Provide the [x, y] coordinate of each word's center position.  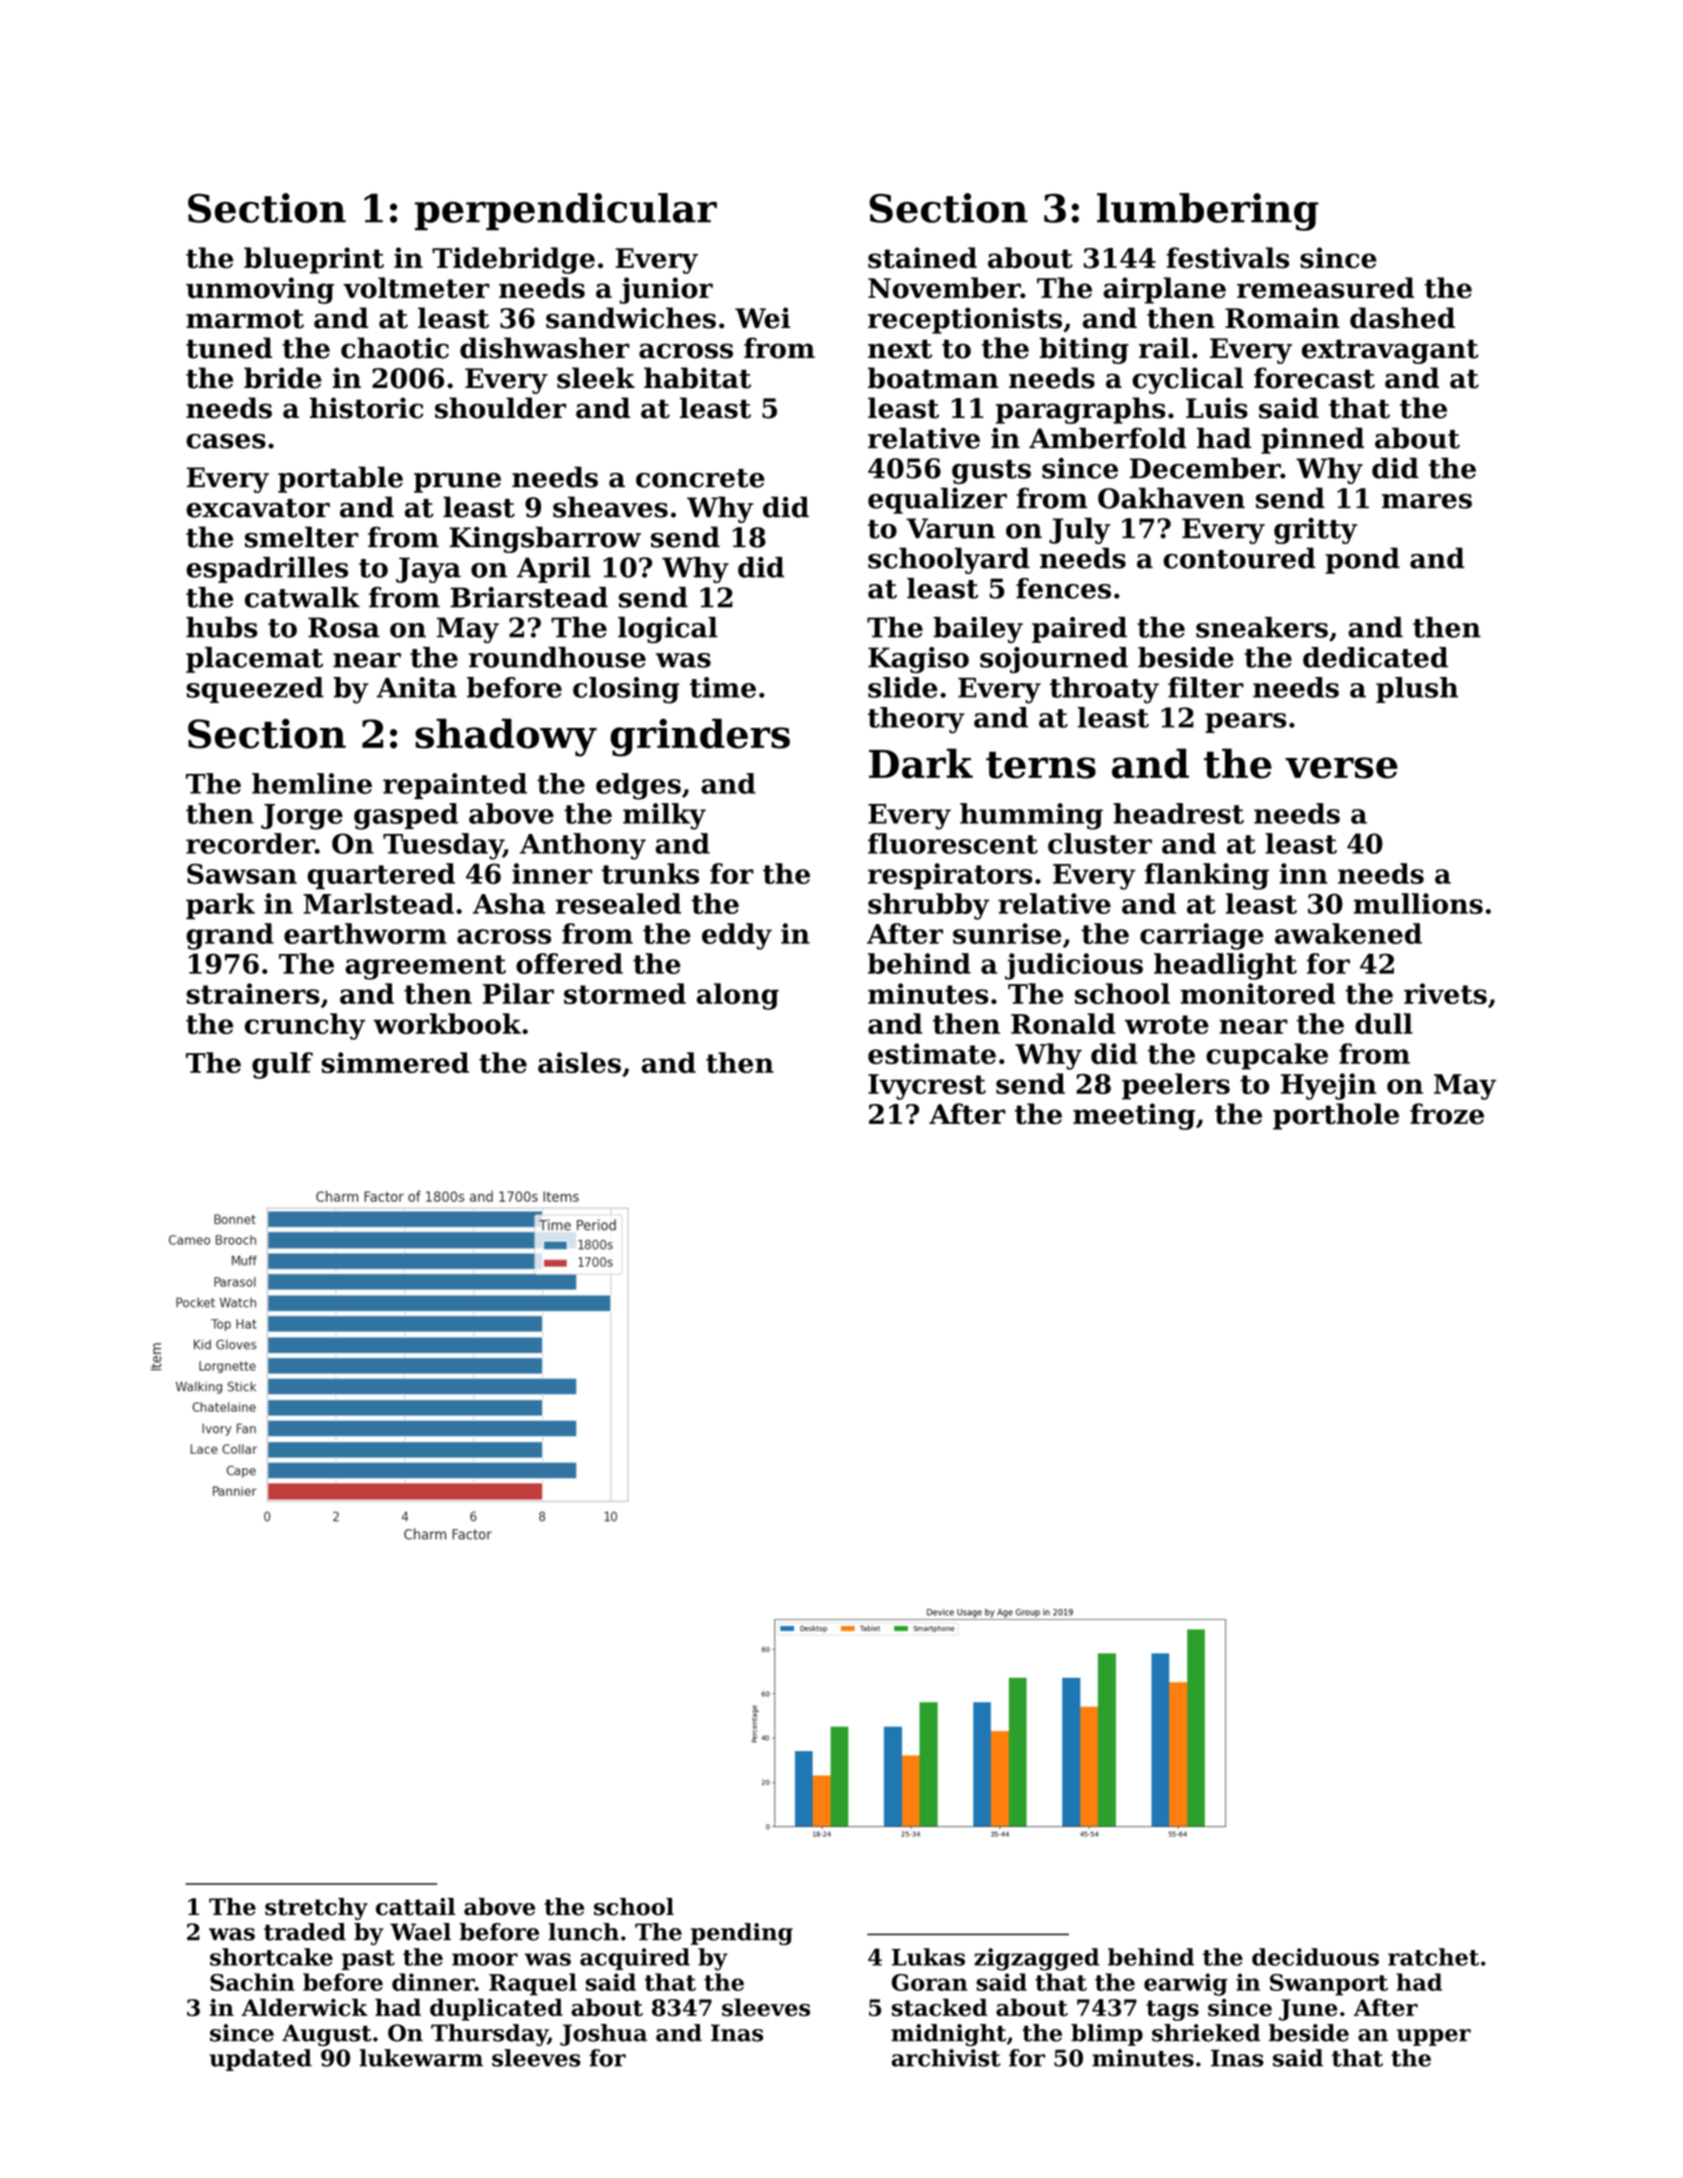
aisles [579, 1062]
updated [260, 2060]
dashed [1402, 318]
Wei [762, 318]
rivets [1445, 993]
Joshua [603, 2035]
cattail [415, 1907]
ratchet [1433, 1957]
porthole [1336, 1116]
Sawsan [242, 873]
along [738, 996]
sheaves [610, 507]
